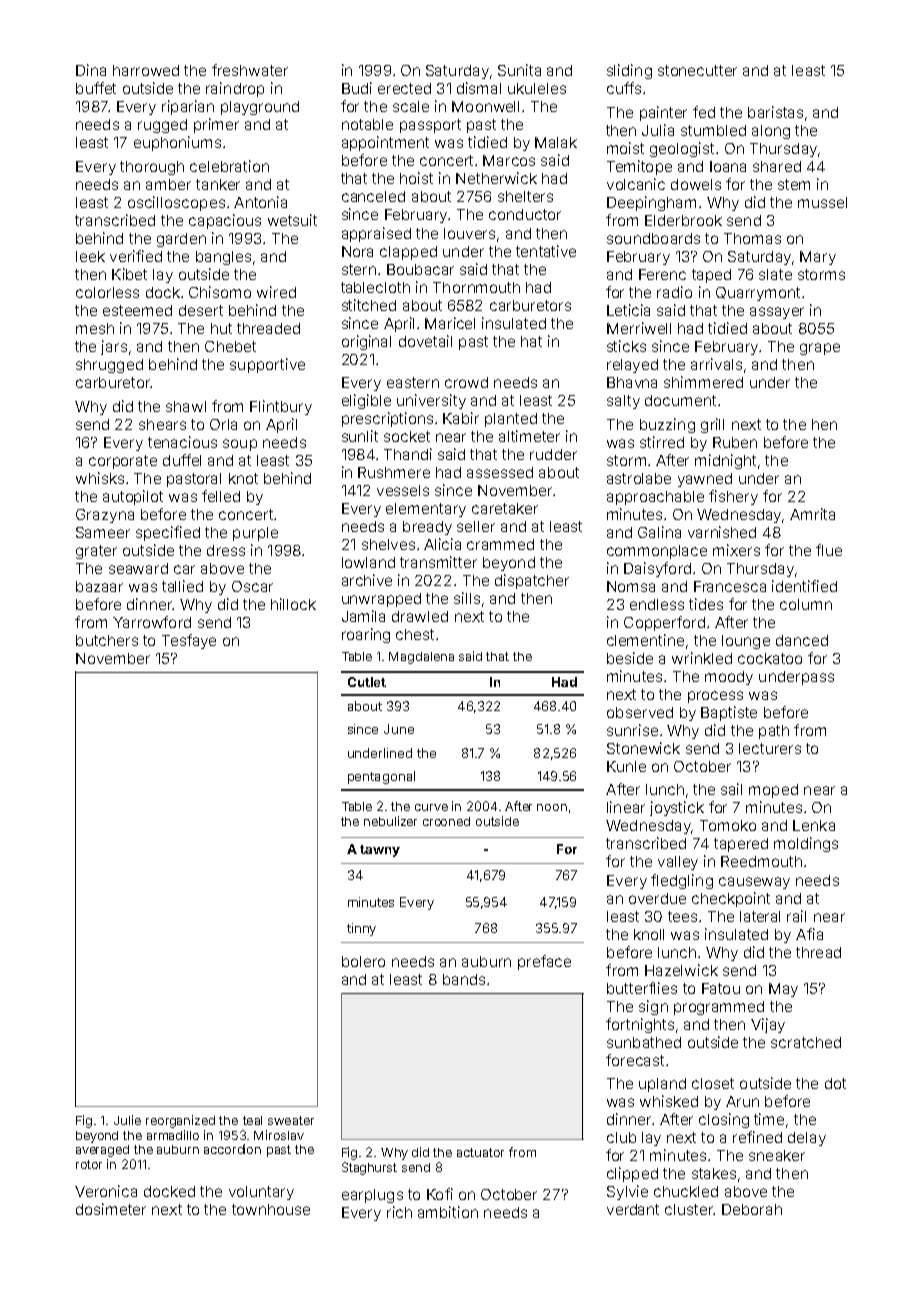  What do you see at coordinates (820, 349) in the screenshot?
I see `grape` at bounding box center [820, 349].
